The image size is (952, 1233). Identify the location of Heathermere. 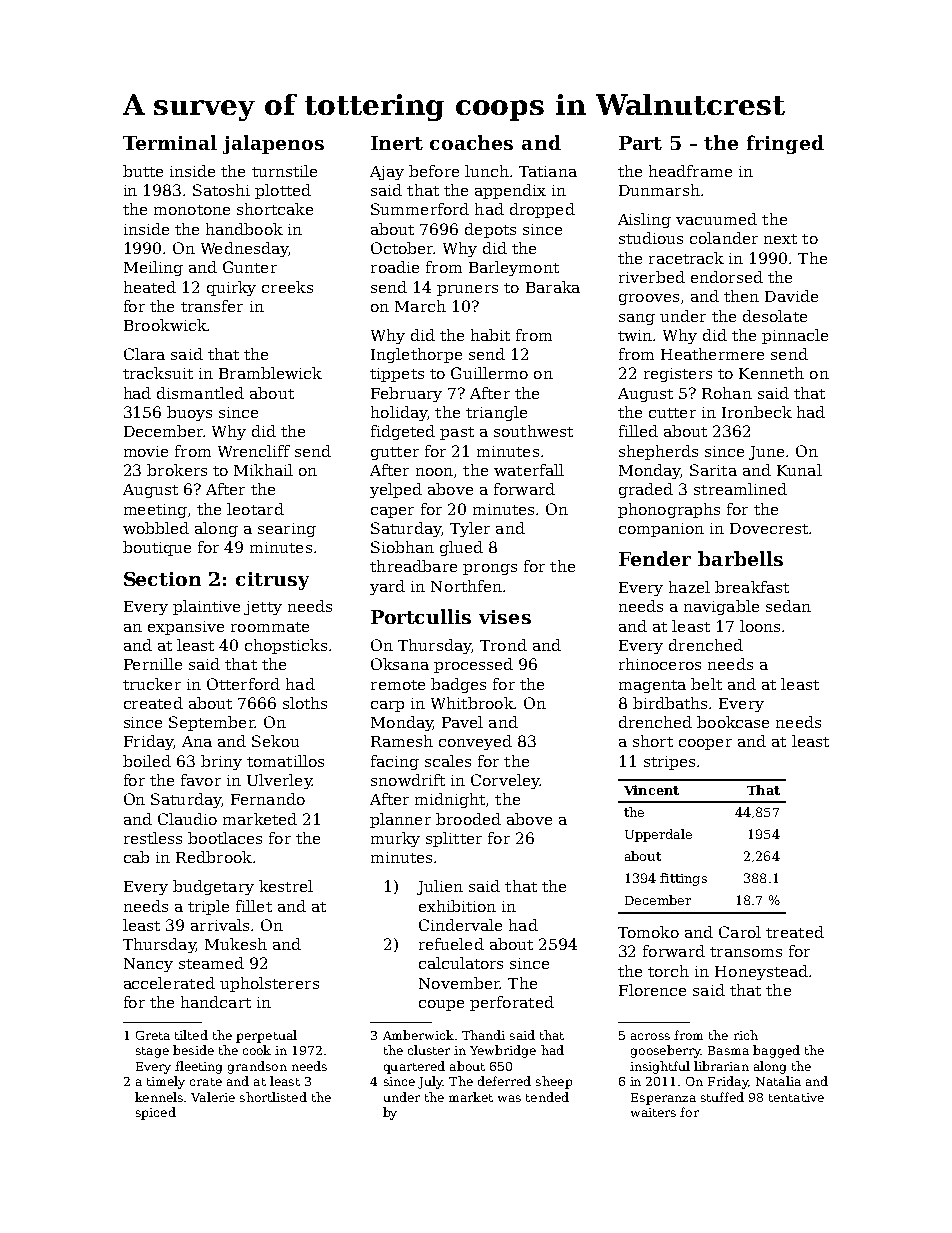
(712, 354).
